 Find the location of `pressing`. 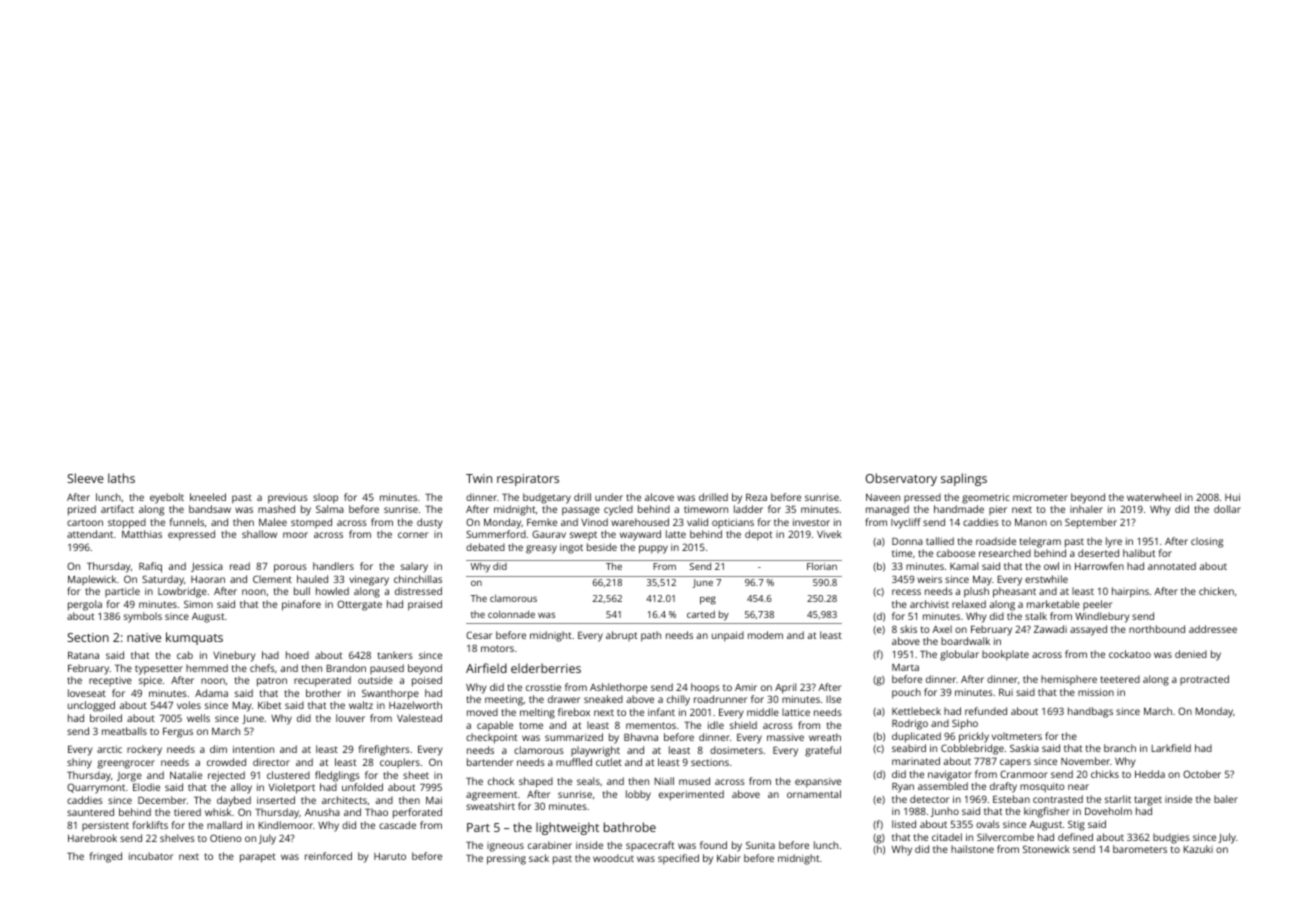

pressing is located at coordinates (506, 860).
